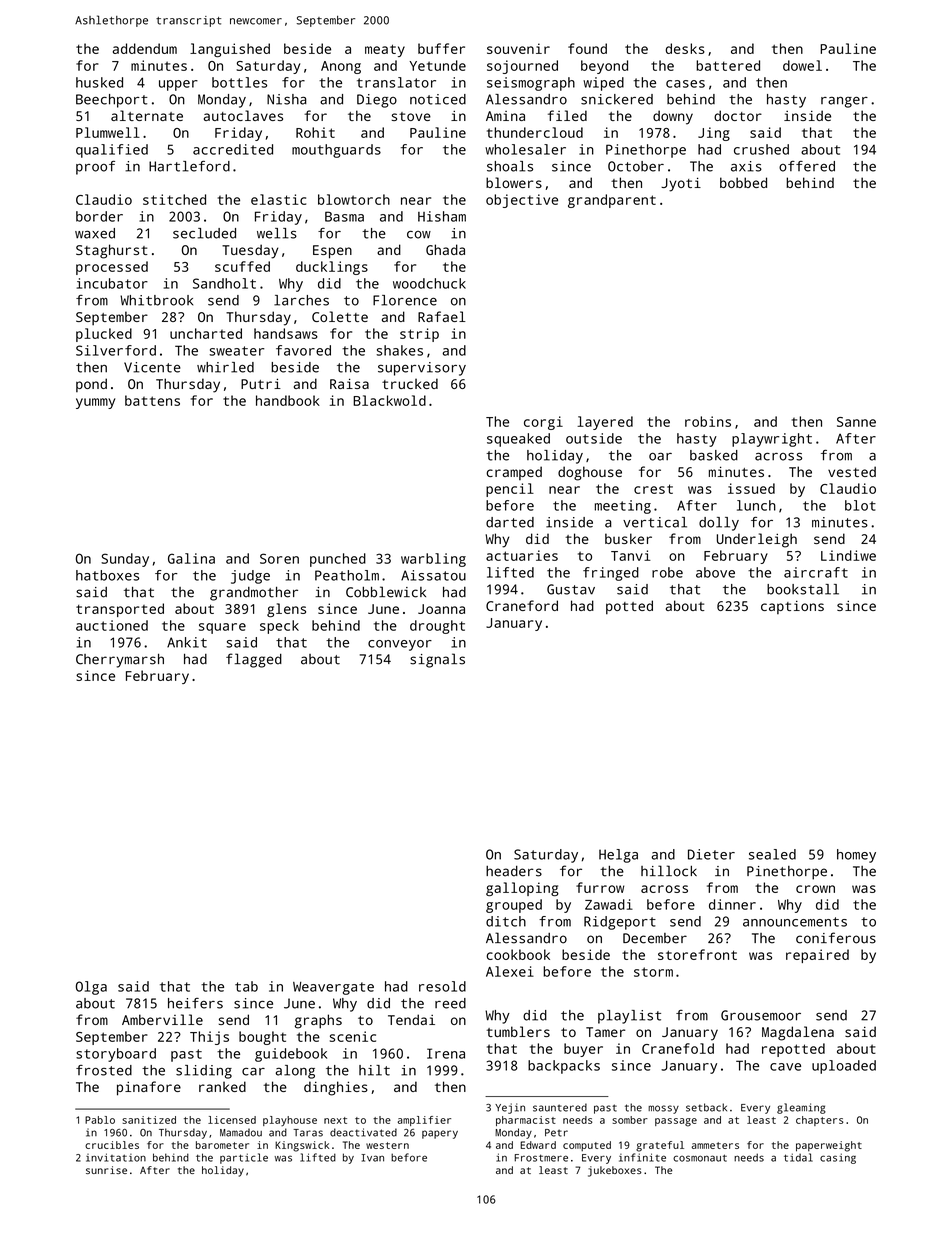 Image resolution: width=952 pixels, height=1233 pixels. I want to click on handsaws, so click(286, 333).
